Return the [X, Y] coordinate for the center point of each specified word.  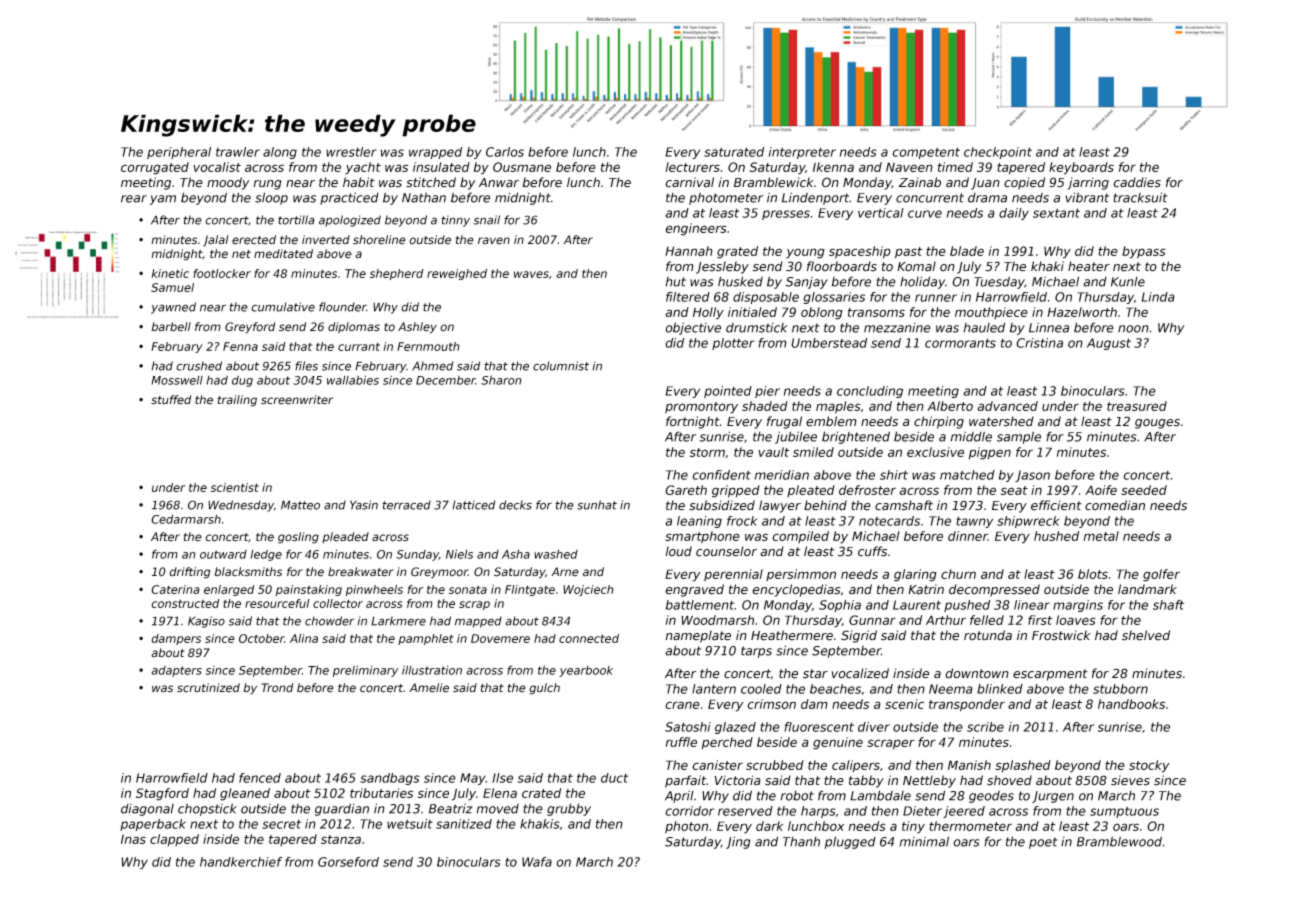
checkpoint [998, 153]
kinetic [170, 273]
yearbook [586, 671]
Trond [277, 688]
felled [987, 620]
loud [678, 551]
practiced [349, 199]
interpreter [802, 153]
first [1040, 620]
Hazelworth [1082, 312]
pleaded [345, 537]
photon [686, 827]
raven [494, 241]
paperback [153, 825]
